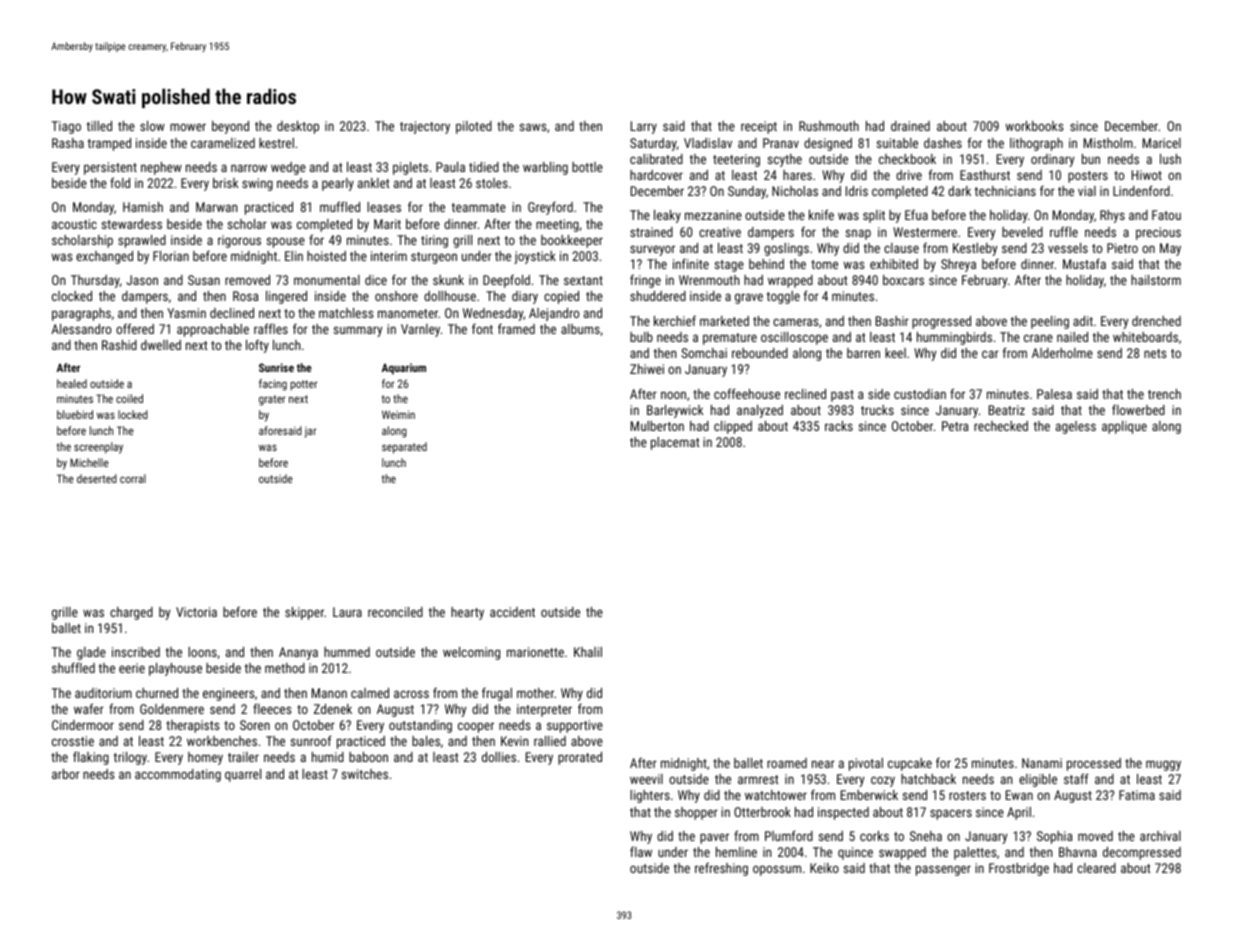 This image has width=1233, height=952. I want to click on hummed, so click(347, 652).
